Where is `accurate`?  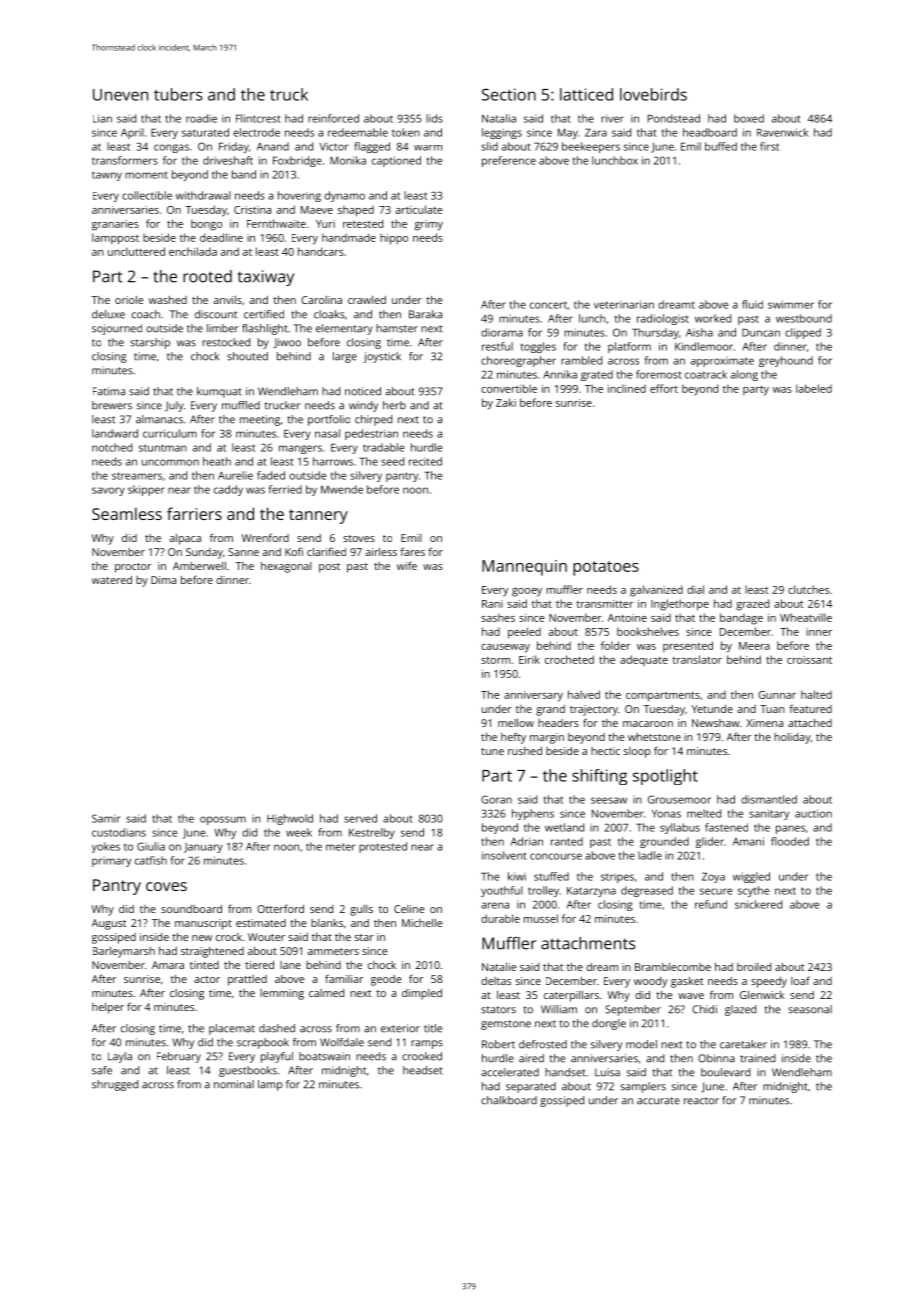 accurate is located at coordinates (658, 1101).
